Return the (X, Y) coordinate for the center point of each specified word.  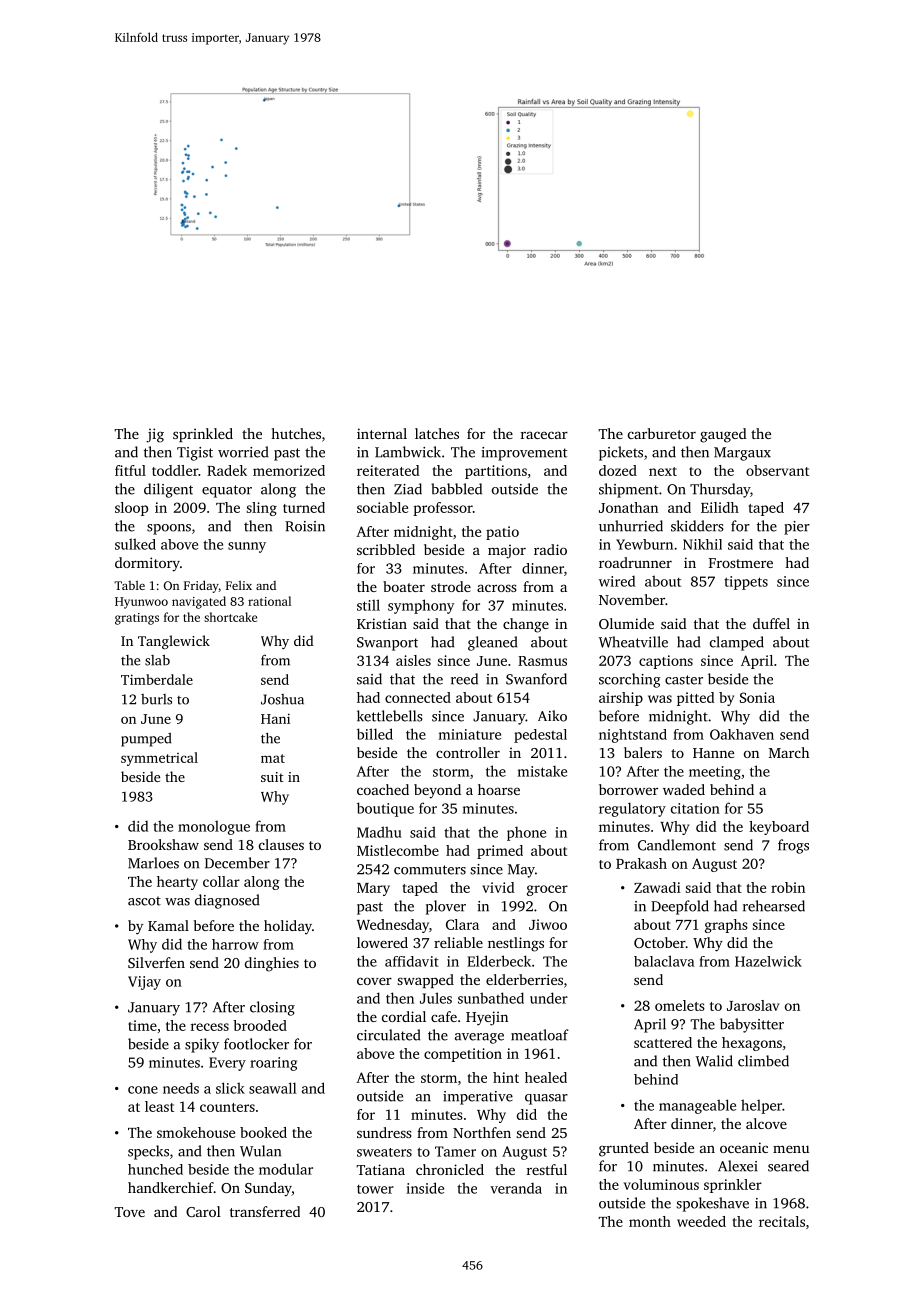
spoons (169, 529)
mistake (542, 771)
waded (684, 789)
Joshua (282, 699)
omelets (680, 1005)
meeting (715, 773)
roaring (273, 1064)
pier (797, 528)
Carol (203, 1211)
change (526, 625)
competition (463, 1055)
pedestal (540, 736)
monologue (214, 828)
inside (425, 1188)
